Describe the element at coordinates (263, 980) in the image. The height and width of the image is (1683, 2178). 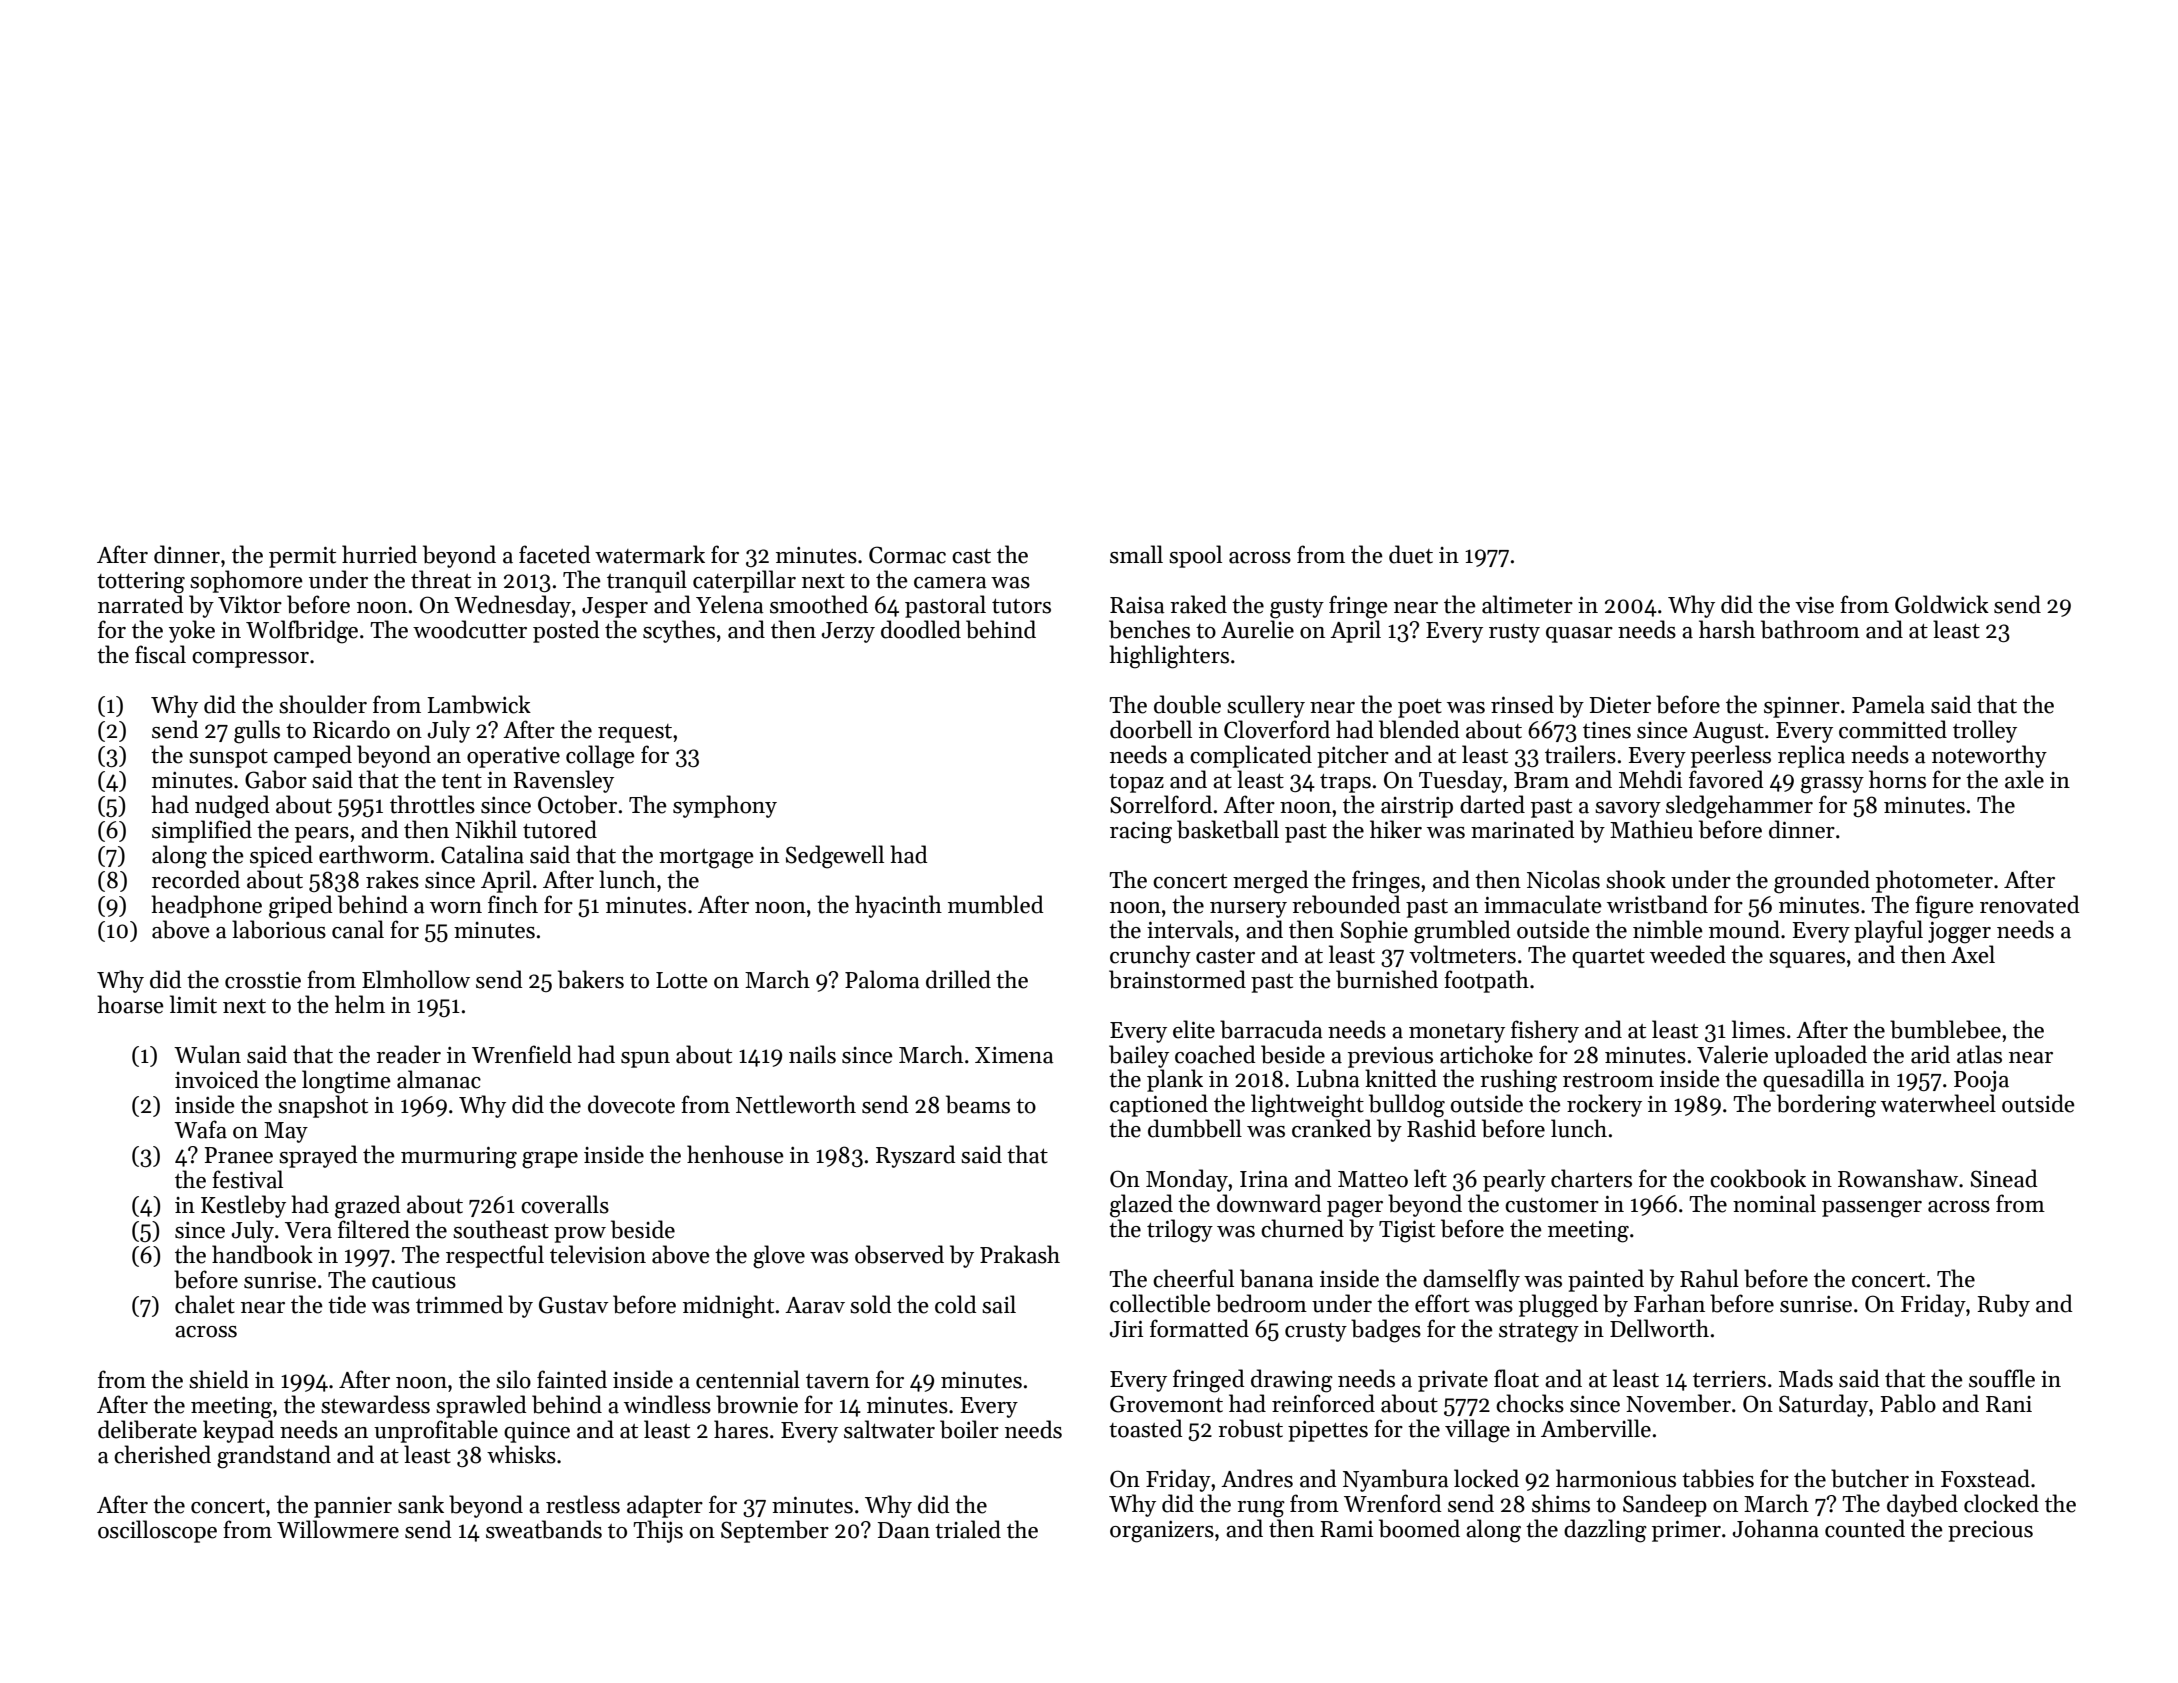
I see `crosstie` at that location.
